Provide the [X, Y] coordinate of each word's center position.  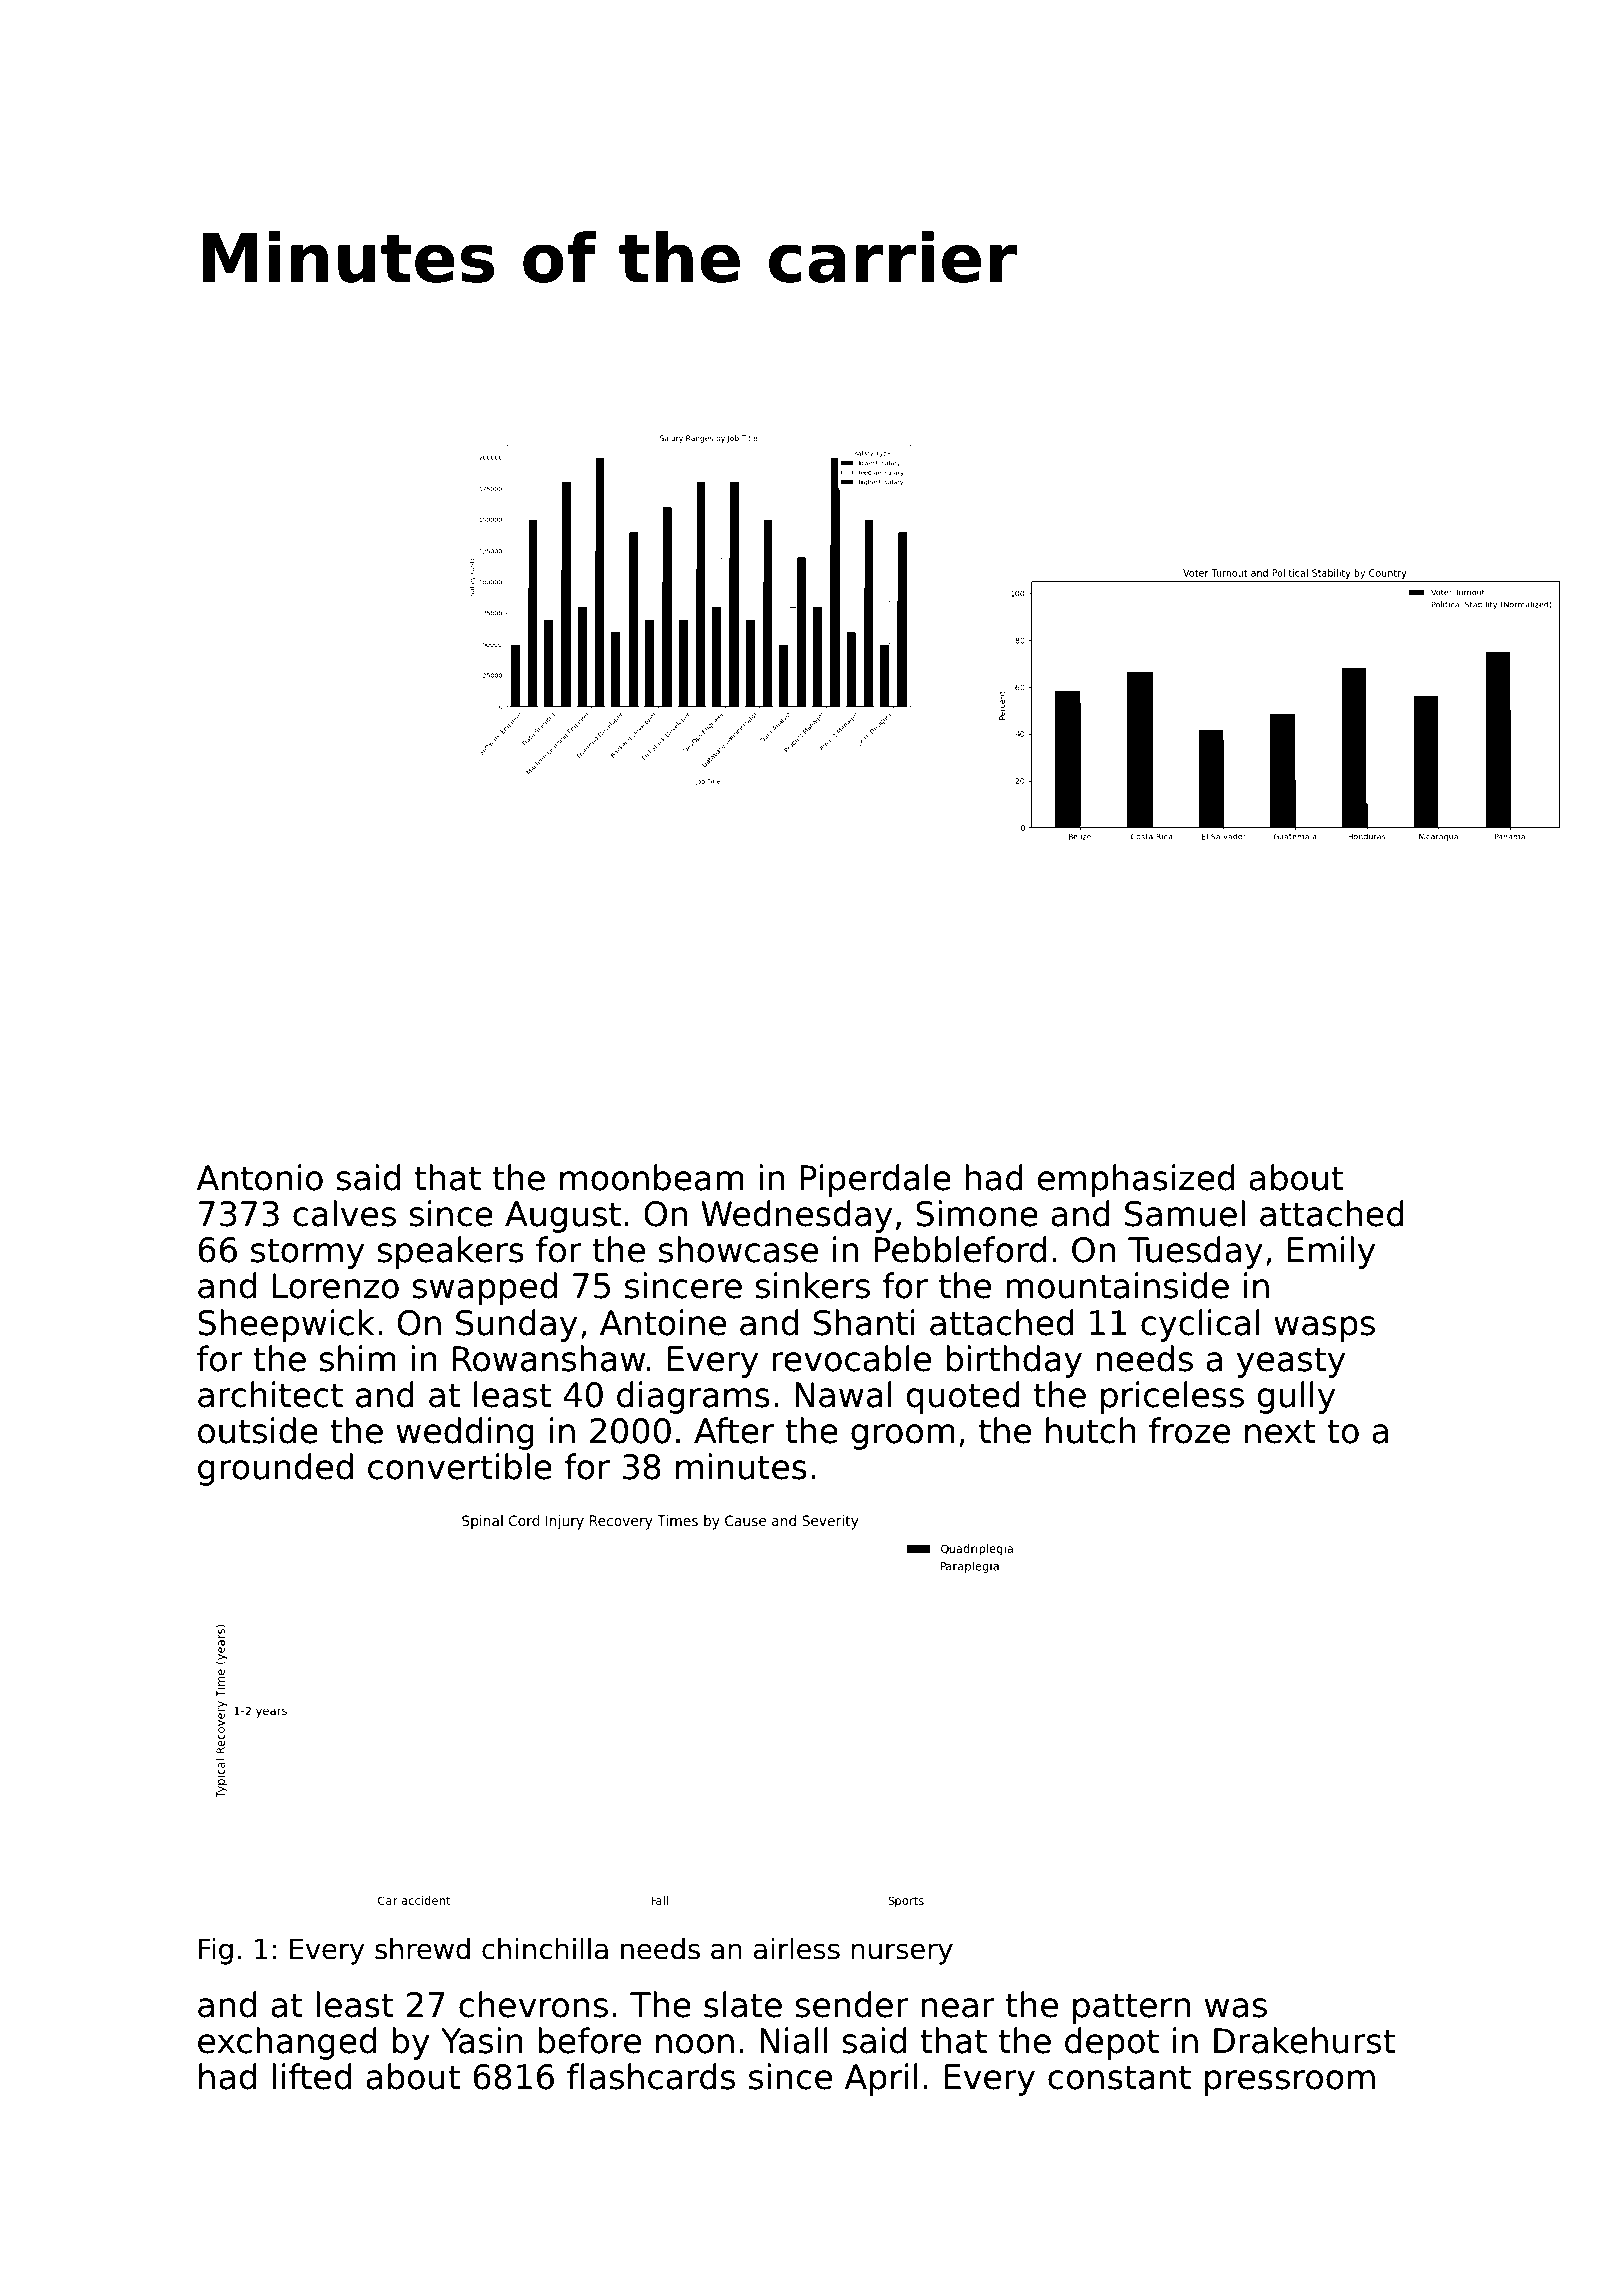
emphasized [1136, 1180]
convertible [460, 1466]
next [1280, 1431]
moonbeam [652, 1177]
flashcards [651, 2076]
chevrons [533, 2004]
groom [903, 1437]
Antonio [259, 1177]
